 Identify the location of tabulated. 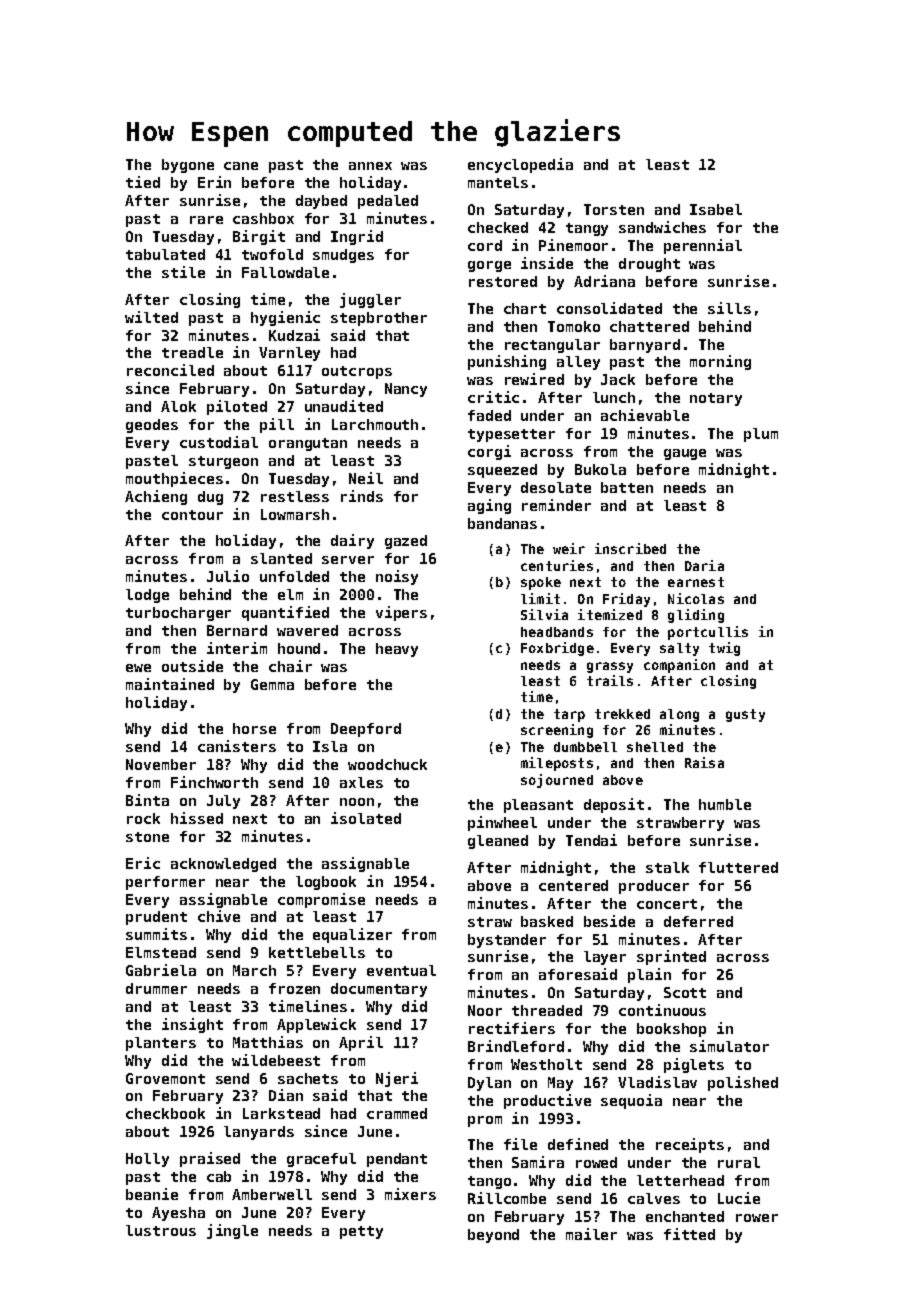
(165, 254).
